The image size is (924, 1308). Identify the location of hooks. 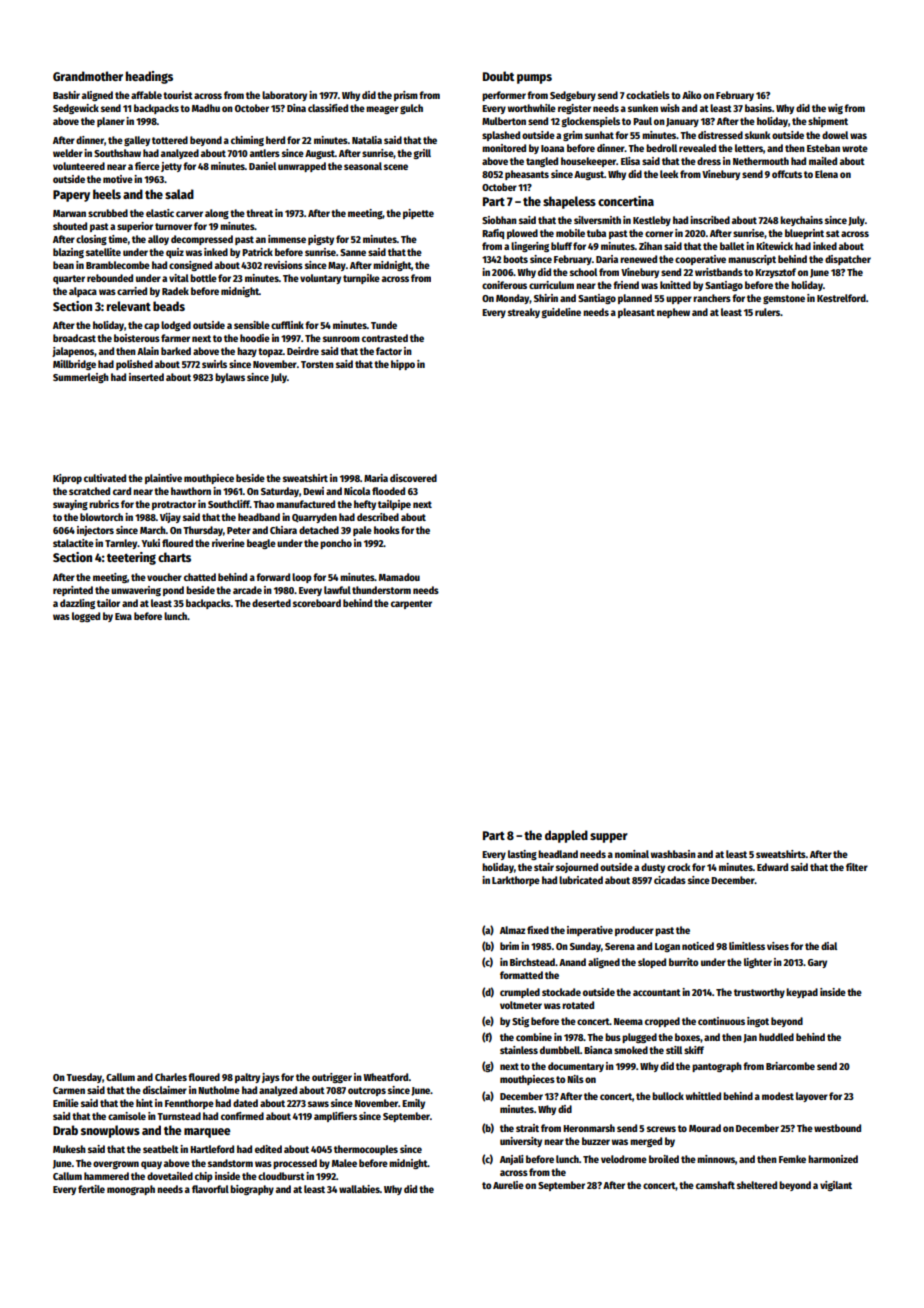
(387, 530).
